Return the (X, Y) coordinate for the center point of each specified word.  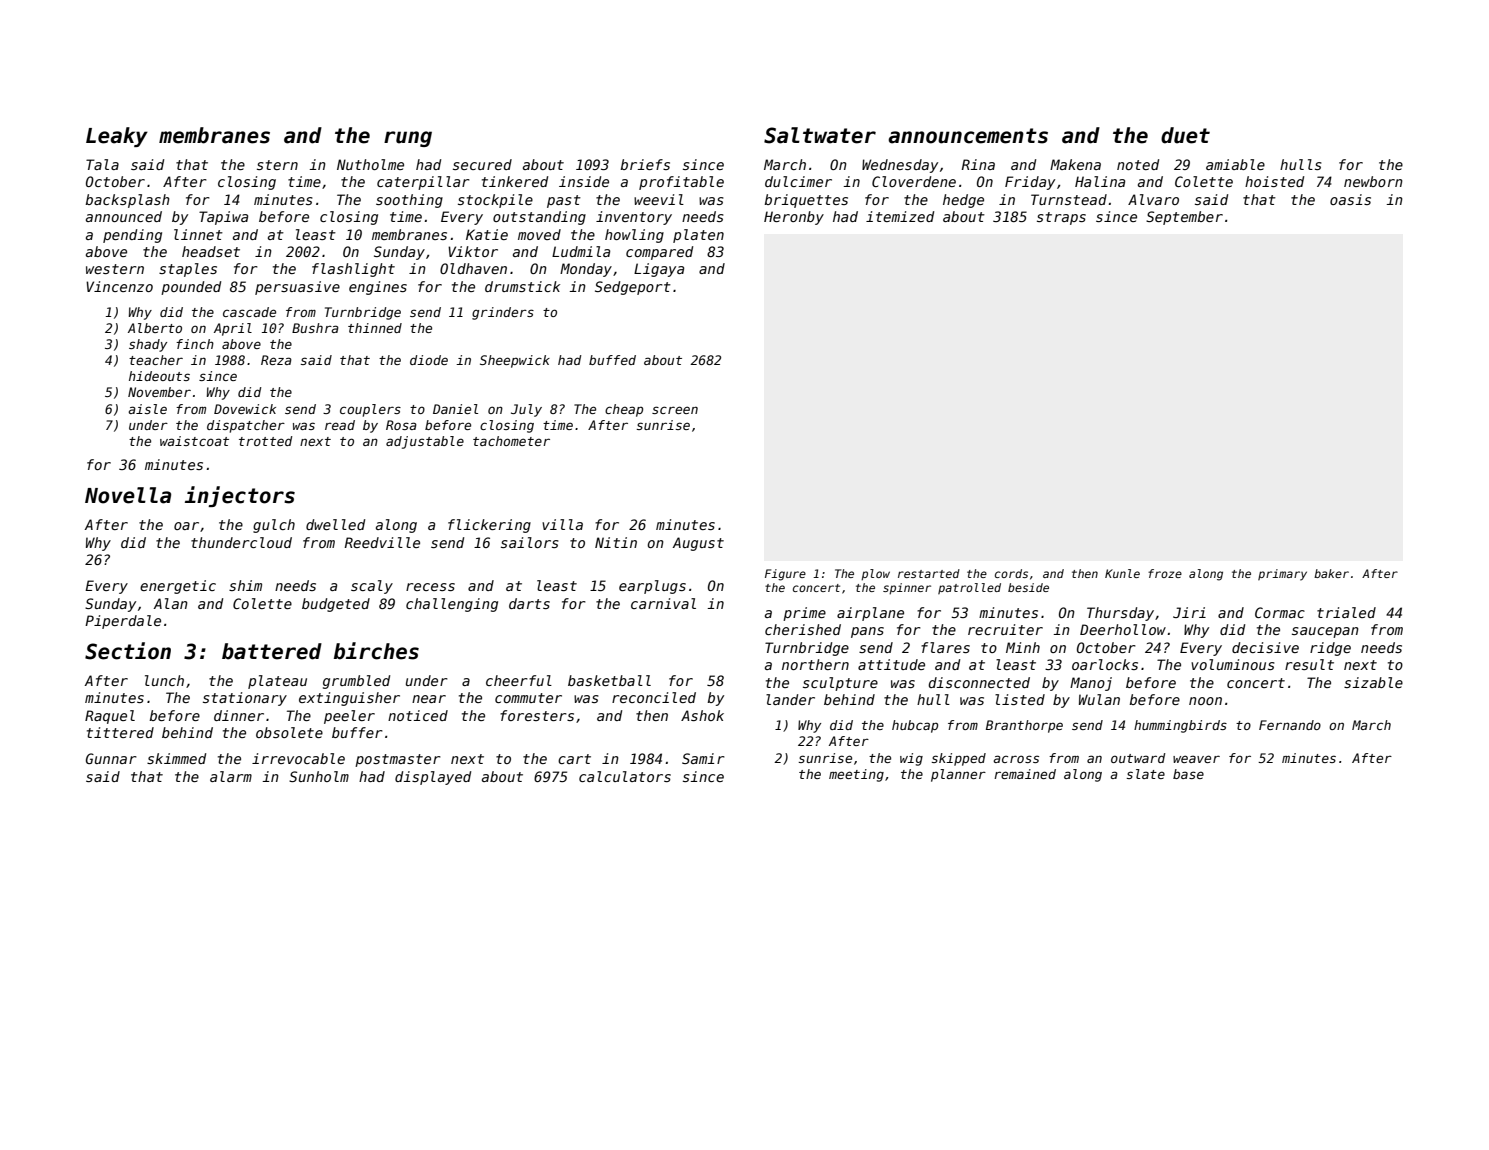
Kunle (1122, 573)
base (1188, 774)
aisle (147, 409)
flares (945, 647)
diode (429, 360)
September (1184, 218)
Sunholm (319, 776)
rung (408, 139)
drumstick (522, 286)
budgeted (336, 605)
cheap (624, 410)
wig (911, 759)
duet (1185, 135)
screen (675, 410)
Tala (102, 164)
